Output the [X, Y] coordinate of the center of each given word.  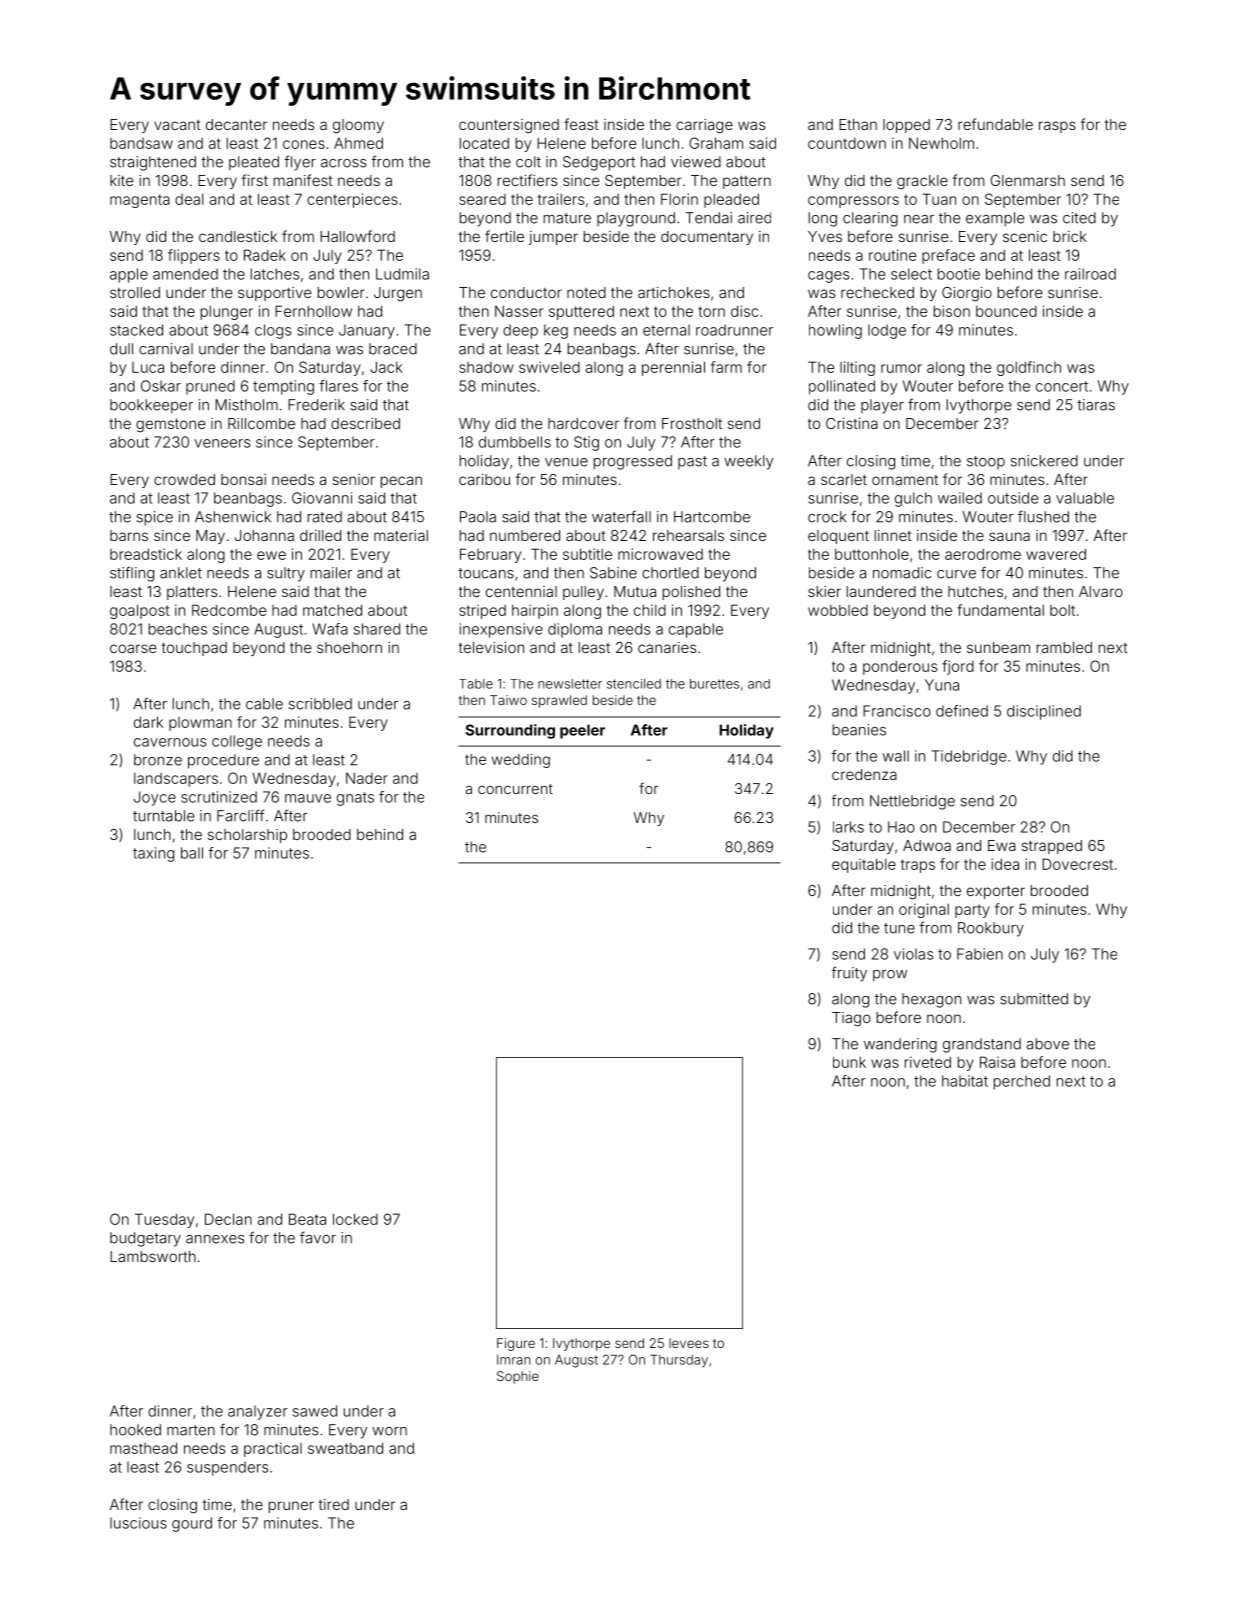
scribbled [320, 704]
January [367, 331]
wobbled [838, 610]
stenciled [634, 684]
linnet [893, 535]
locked [355, 1219]
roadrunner [734, 330]
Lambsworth [153, 1256]
